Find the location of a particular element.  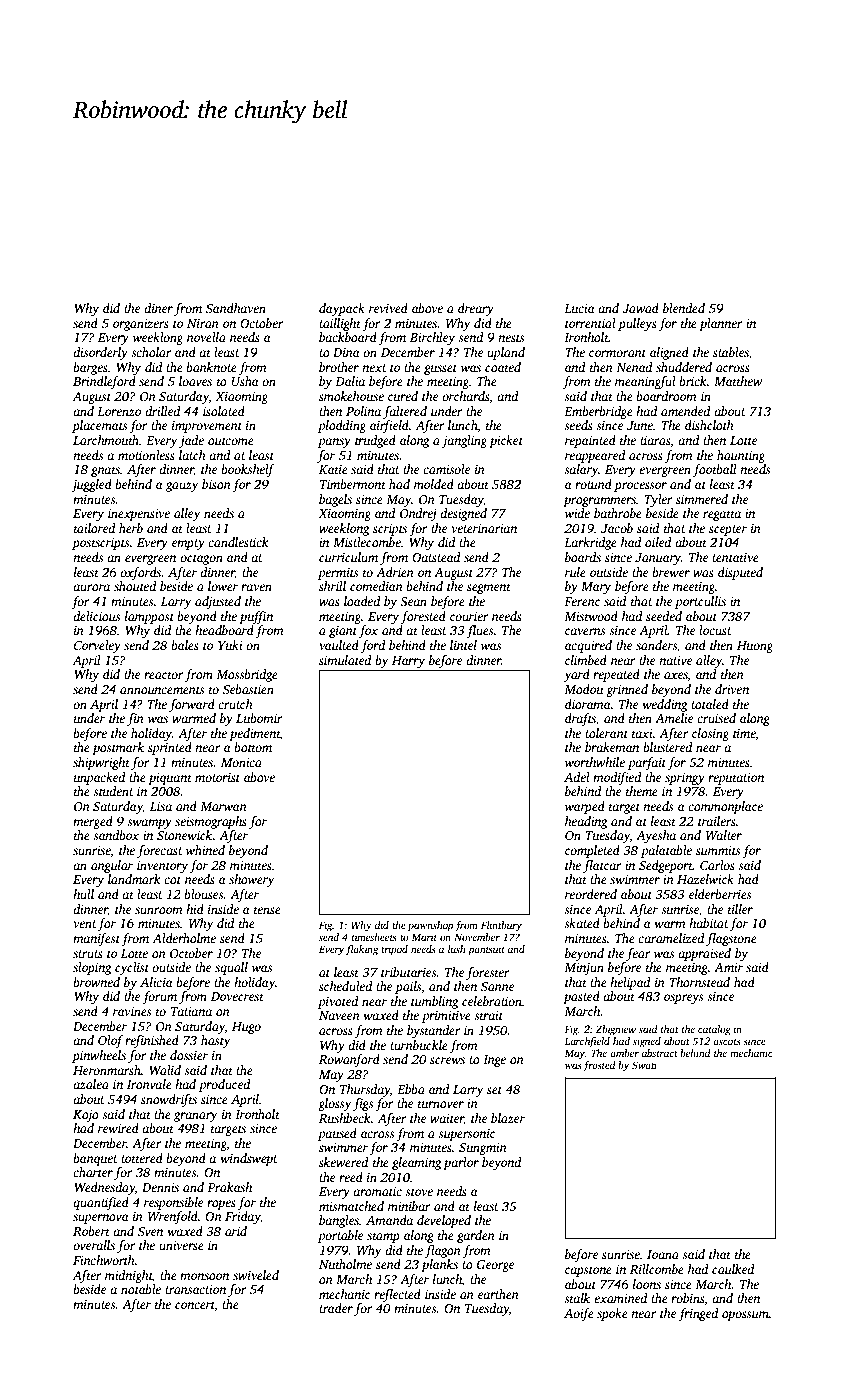

concert is located at coordinates (195, 1306).
